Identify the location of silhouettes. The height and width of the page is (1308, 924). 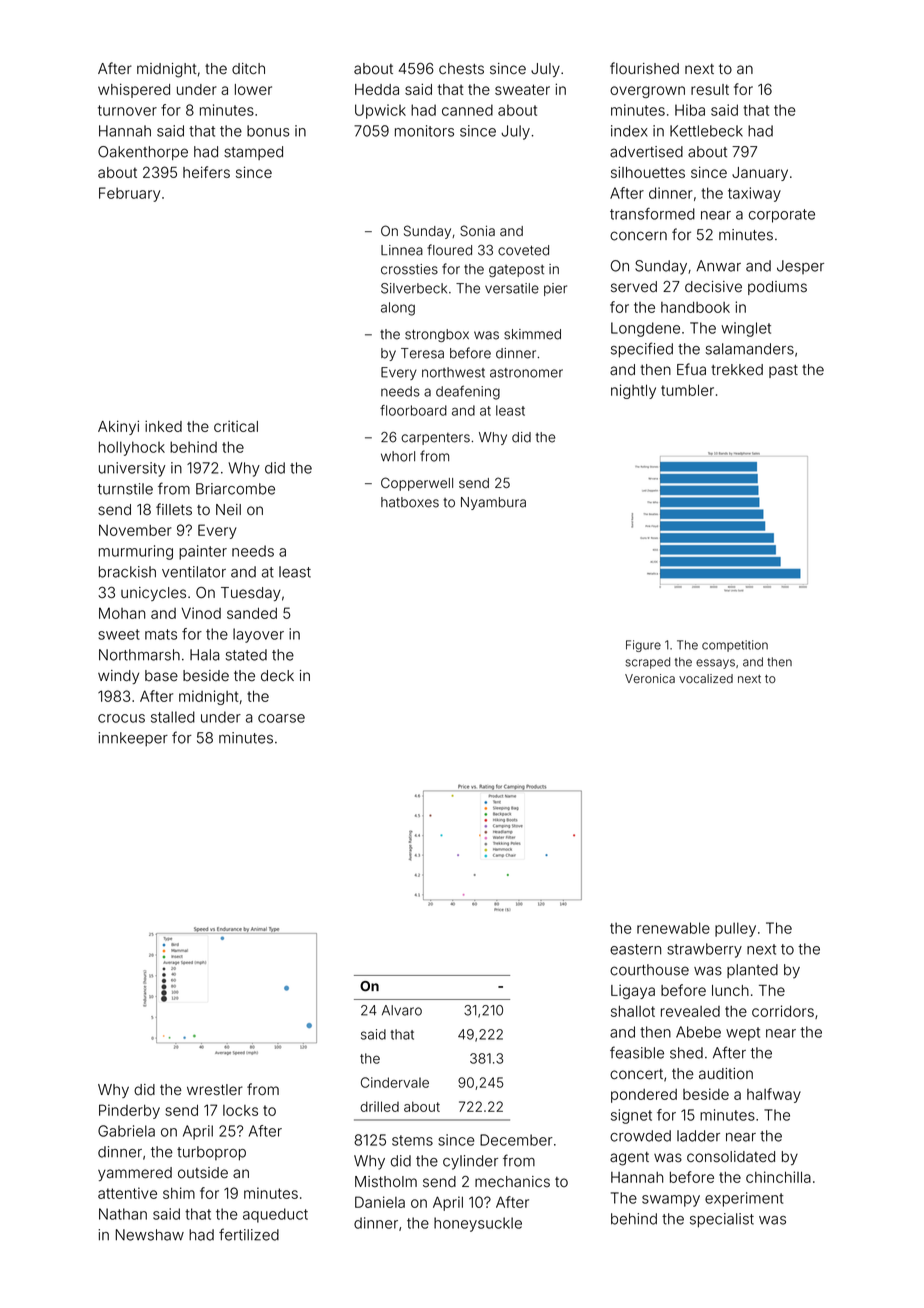
(648, 172).
